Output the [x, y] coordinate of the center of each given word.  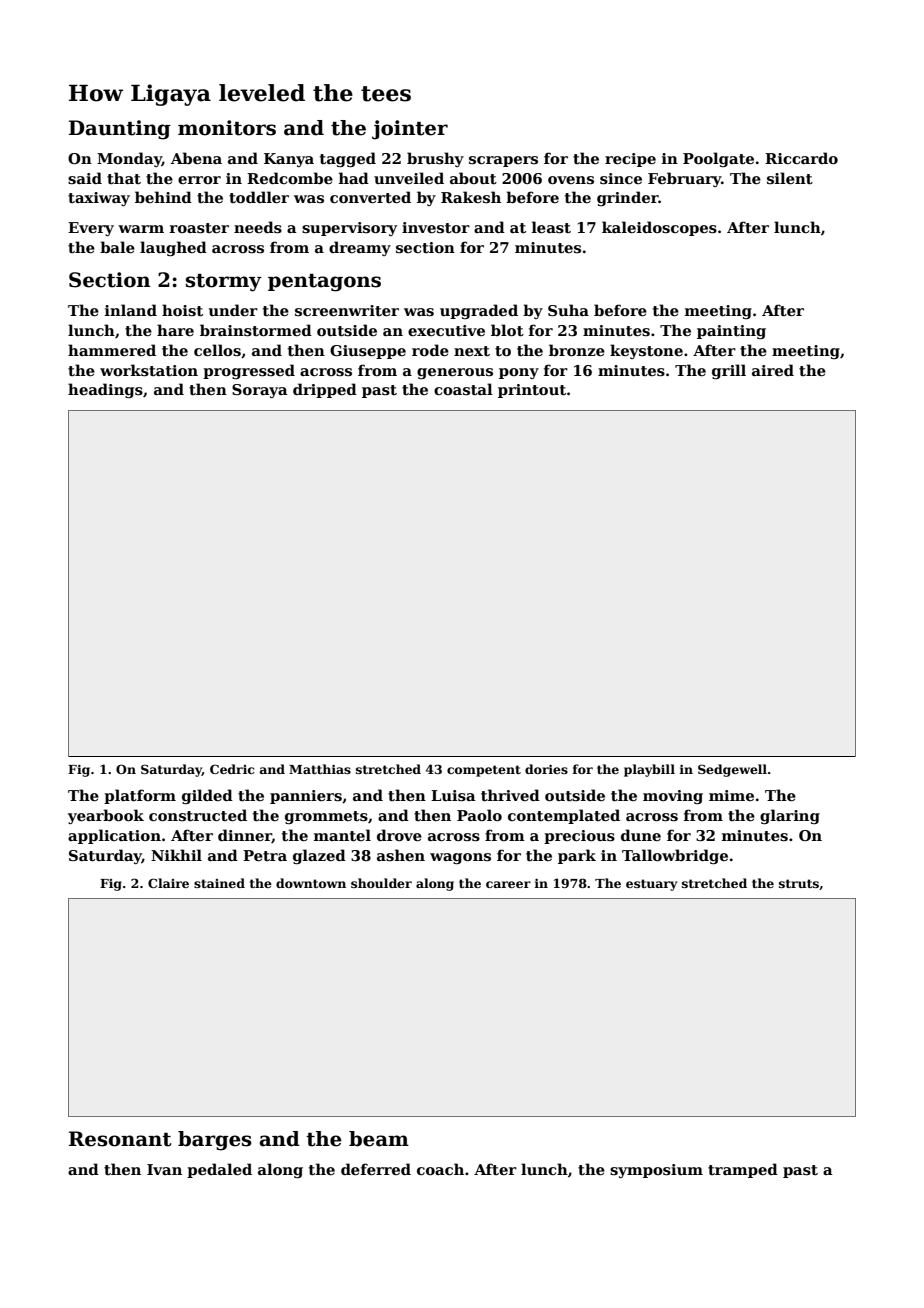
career [508, 884]
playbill [649, 770]
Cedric [232, 769]
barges [215, 1141]
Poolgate [718, 159]
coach [440, 1169]
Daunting [120, 130]
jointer [410, 130]
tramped [743, 1170]
